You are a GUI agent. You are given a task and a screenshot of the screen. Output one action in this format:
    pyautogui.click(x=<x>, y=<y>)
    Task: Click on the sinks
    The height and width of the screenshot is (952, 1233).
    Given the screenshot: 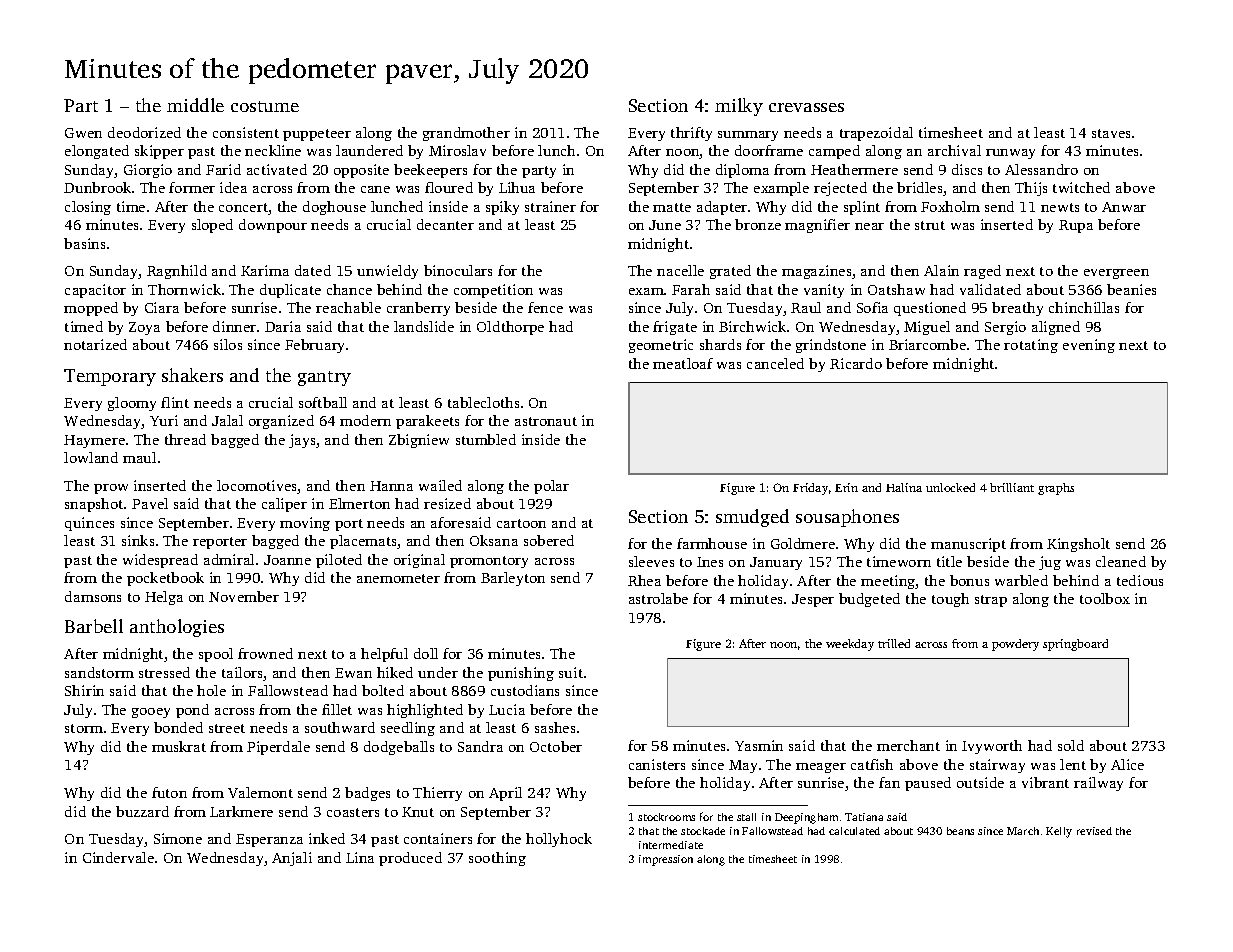 What is the action you would take?
    pyautogui.click(x=138, y=540)
